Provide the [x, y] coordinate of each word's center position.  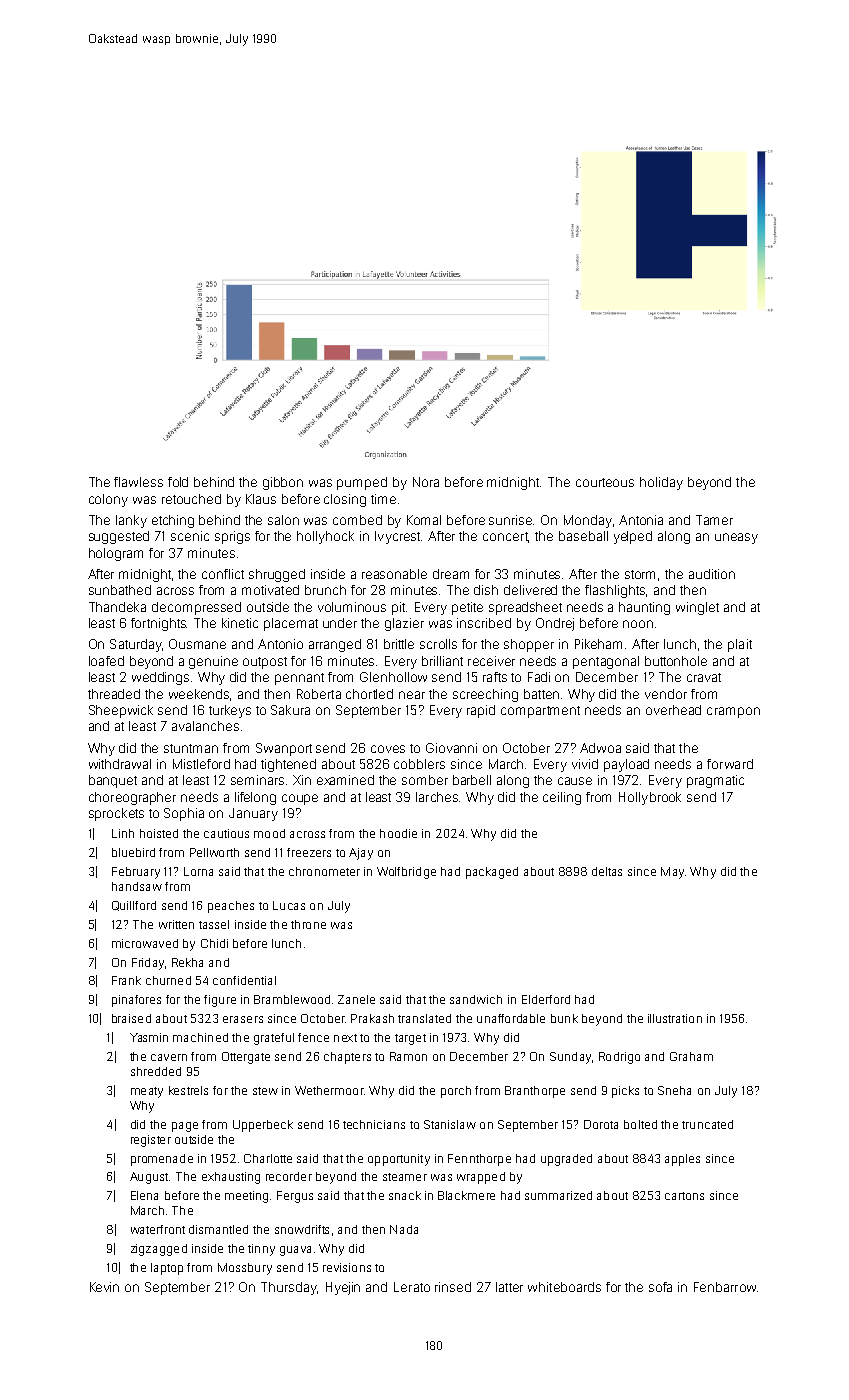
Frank [126, 980]
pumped [362, 483]
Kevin [104, 1287]
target [410, 1039]
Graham [691, 1056]
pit [398, 608]
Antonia [641, 520]
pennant [299, 679]
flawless [138, 482]
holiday [661, 483]
